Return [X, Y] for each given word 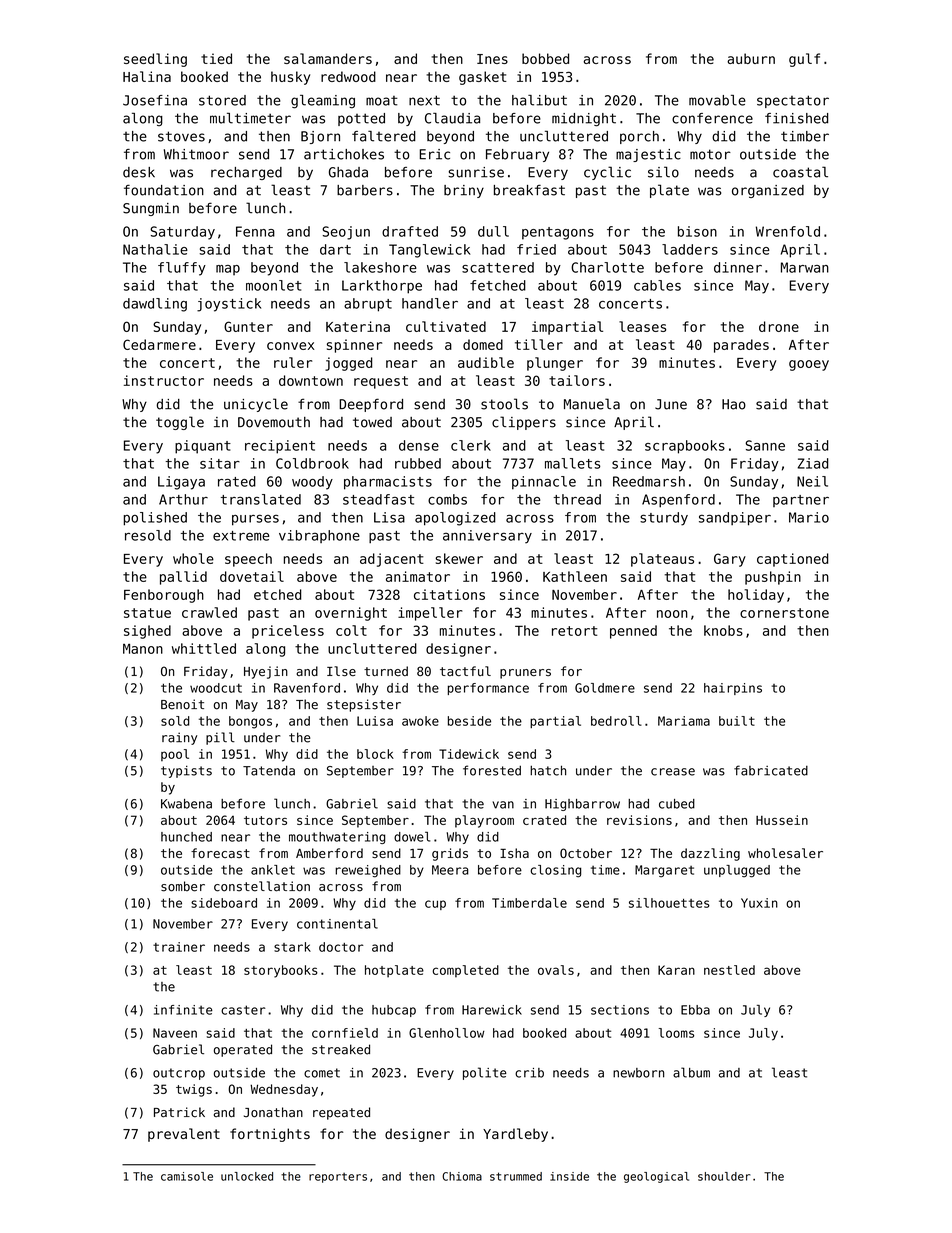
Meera [450, 870]
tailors [577, 380]
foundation [164, 190]
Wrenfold [788, 231]
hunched [186, 837]
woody [312, 483]
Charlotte [607, 267]
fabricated [771, 770]
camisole [187, 1176]
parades [741, 346]
